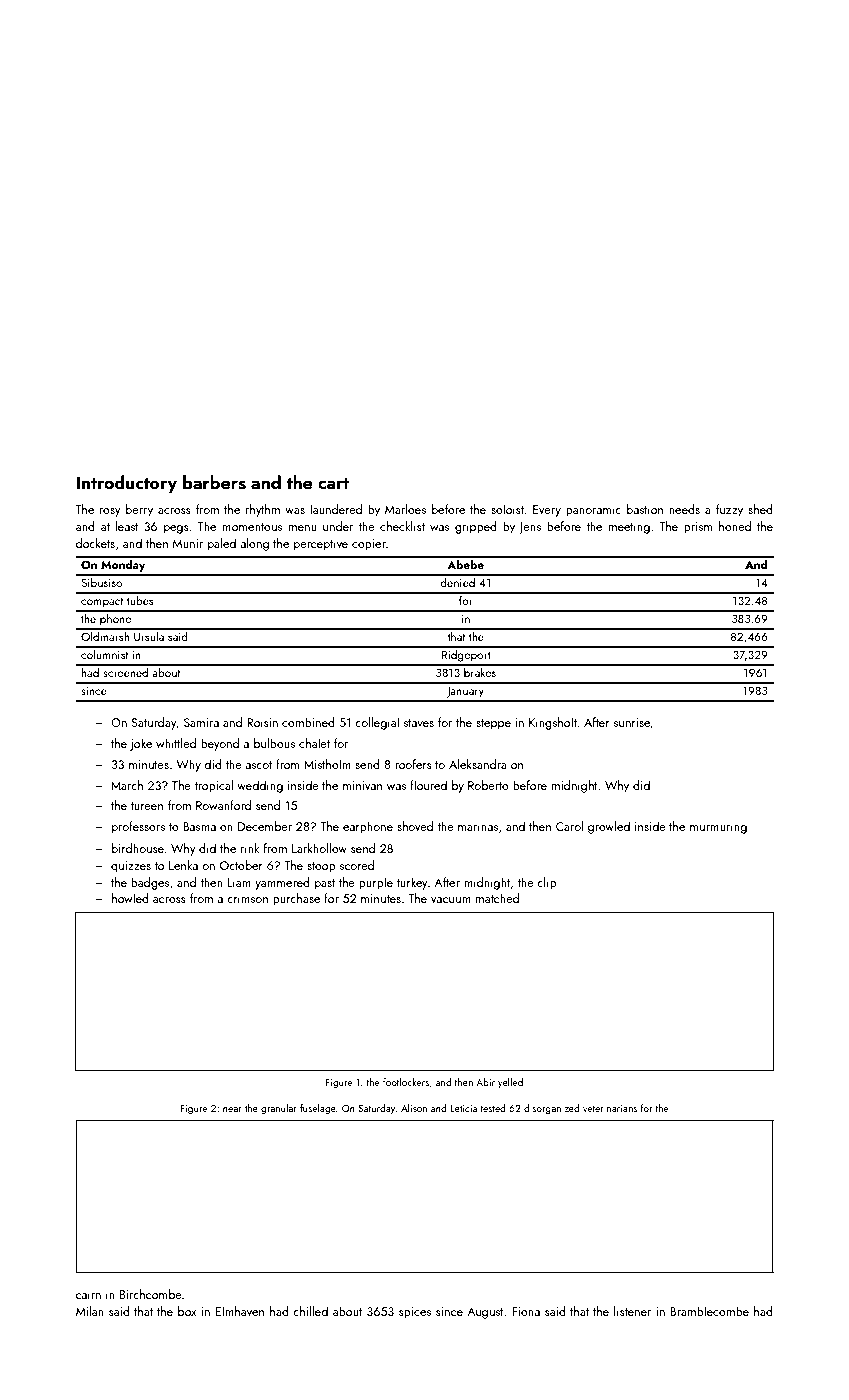  Describe the element at coordinates (415, 1313) in the screenshot. I see `spices` at that location.
